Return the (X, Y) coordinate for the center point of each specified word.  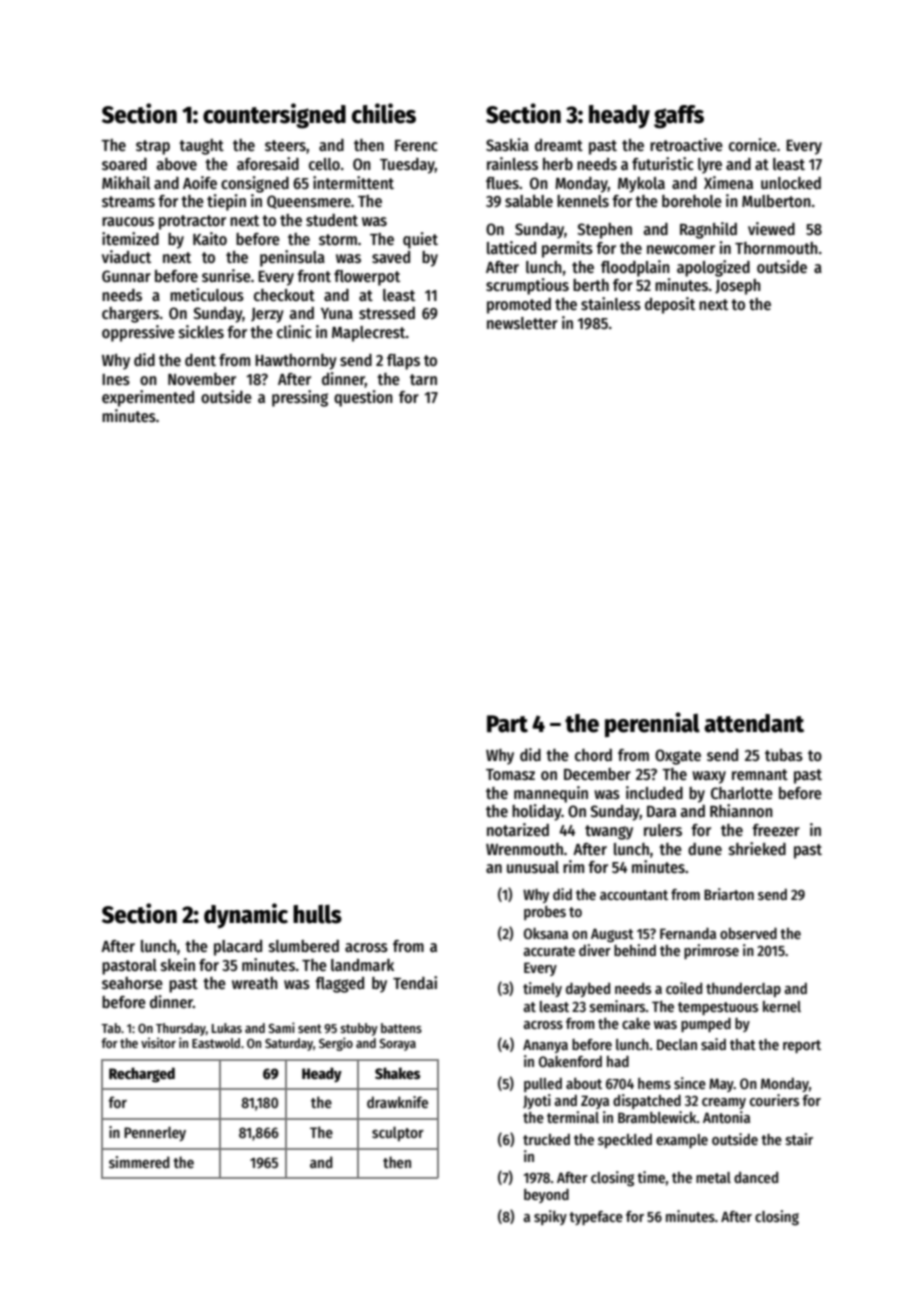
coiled (684, 988)
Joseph (738, 287)
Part (507, 724)
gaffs (679, 117)
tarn (423, 379)
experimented (148, 398)
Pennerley (155, 1133)
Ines (116, 379)
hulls (317, 914)
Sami (282, 1027)
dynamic (246, 915)
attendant (754, 723)
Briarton (729, 894)
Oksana (546, 933)
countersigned (274, 116)
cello (324, 164)
